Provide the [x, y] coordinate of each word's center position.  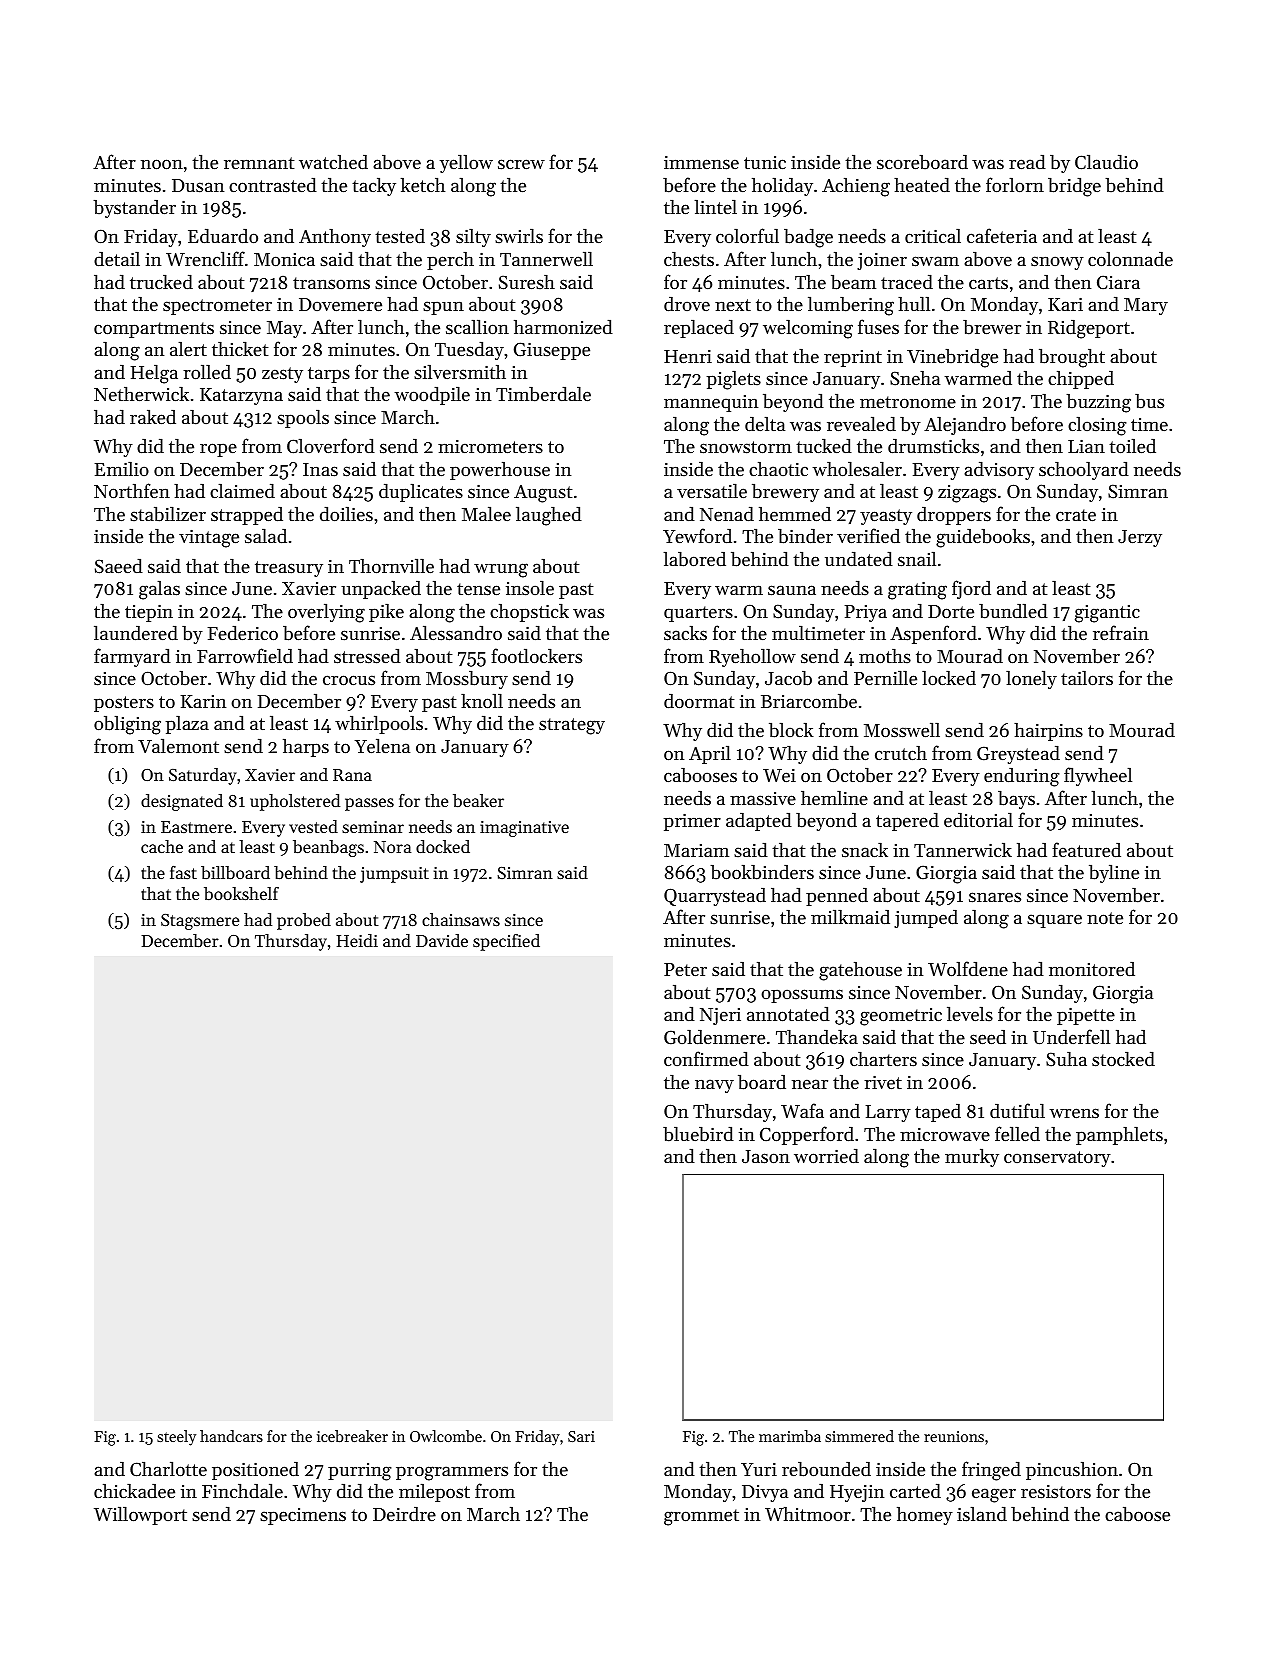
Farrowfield [245, 655]
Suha [1066, 1059]
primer [692, 822]
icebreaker [352, 1436]
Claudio [1106, 162]
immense [701, 162]
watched [333, 161]
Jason [766, 1156]
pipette [1086, 1016]
